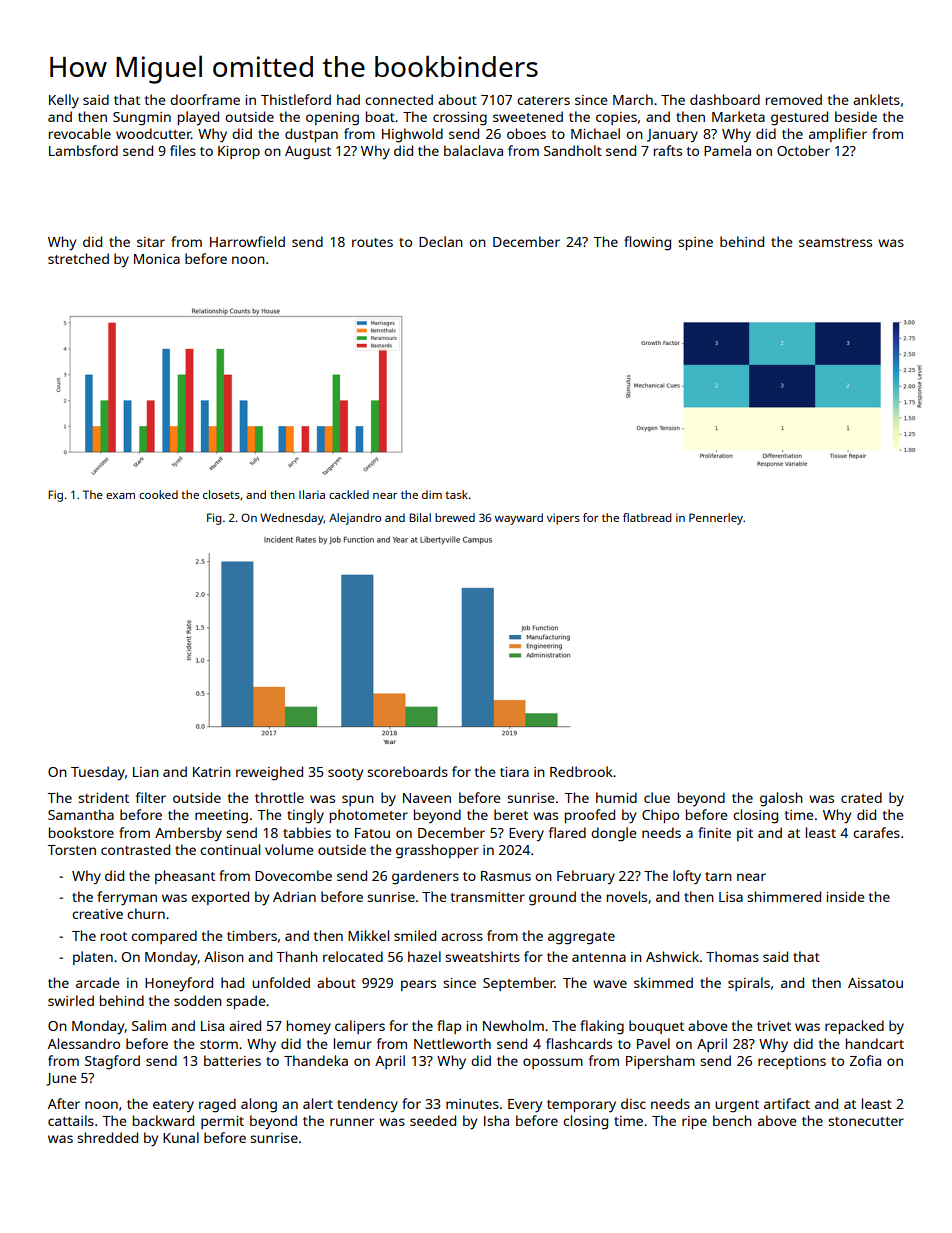  I want to click on sweatshirts, so click(482, 956).
